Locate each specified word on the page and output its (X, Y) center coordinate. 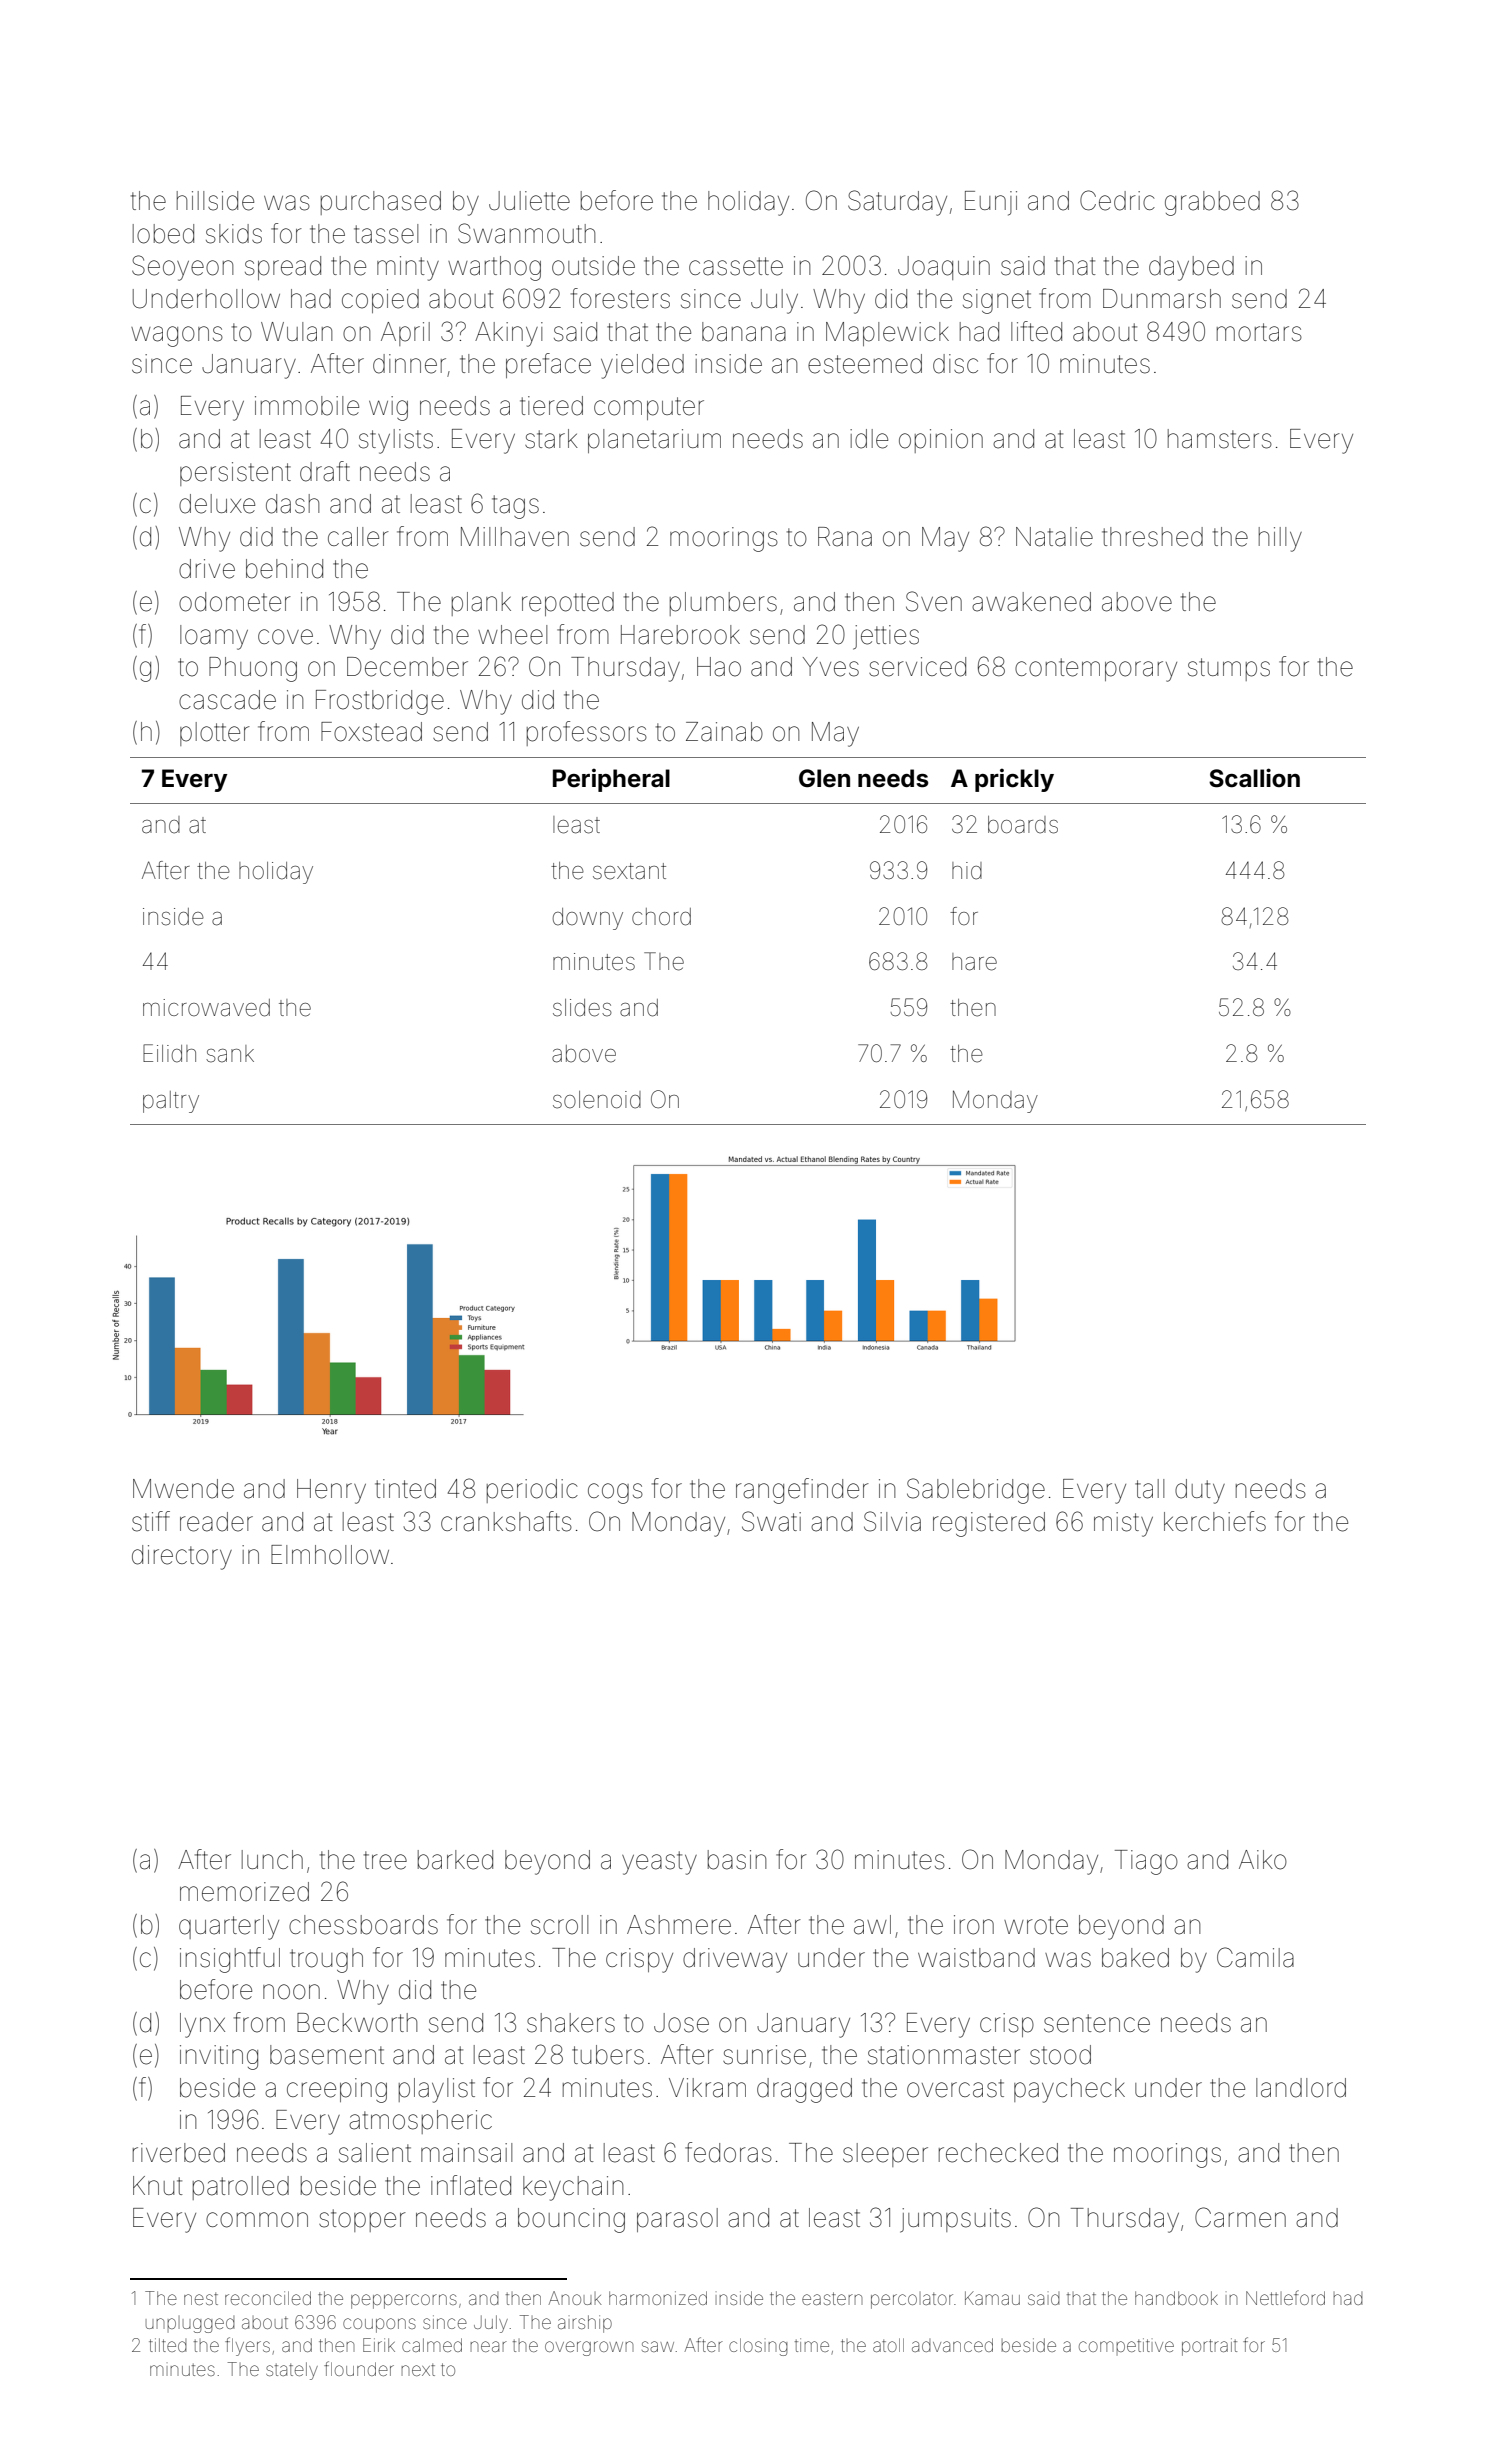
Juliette (529, 201)
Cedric (1117, 200)
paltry (171, 1102)
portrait (1209, 2347)
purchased (381, 203)
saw (658, 2346)
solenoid (597, 1100)
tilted (168, 2345)
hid (967, 871)
